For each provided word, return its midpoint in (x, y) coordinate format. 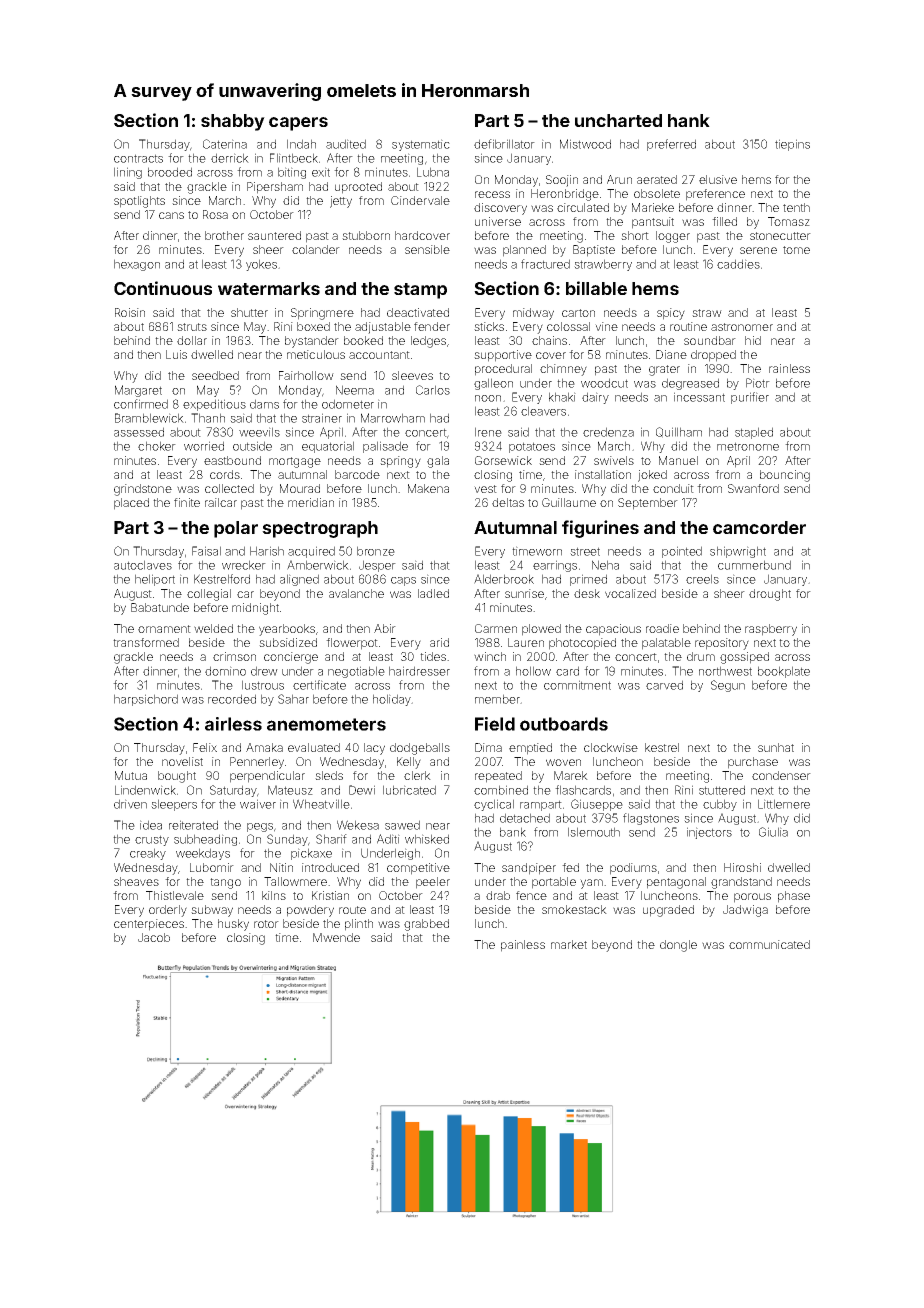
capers (298, 124)
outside (252, 446)
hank (689, 120)
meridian (311, 502)
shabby (233, 122)
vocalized (630, 593)
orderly (168, 911)
